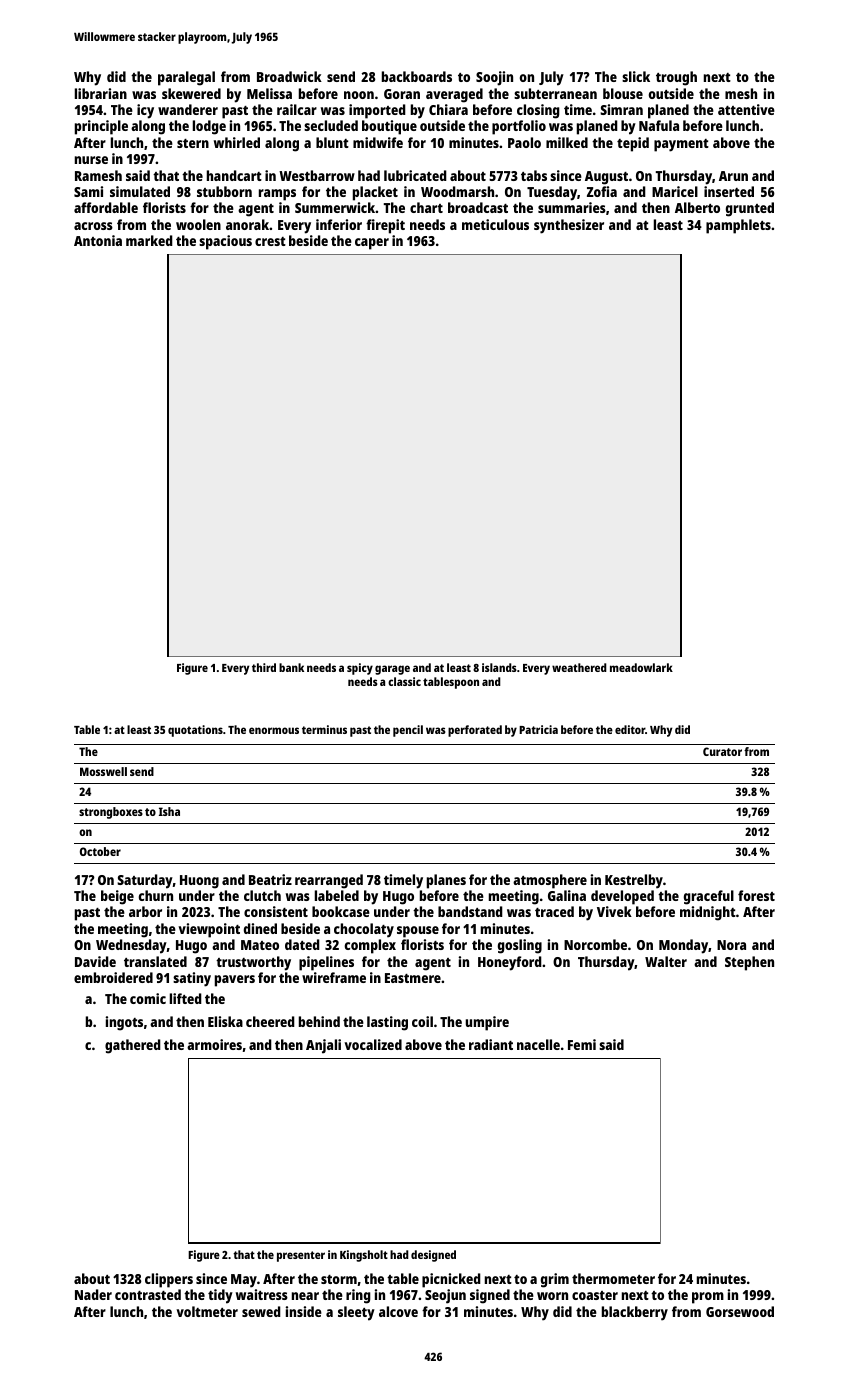 The width and height of the screenshot is (849, 1400). What do you see at coordinates (98, 240) in the screenshot?
I see `Antonia` at bounding box center [98, 240].
